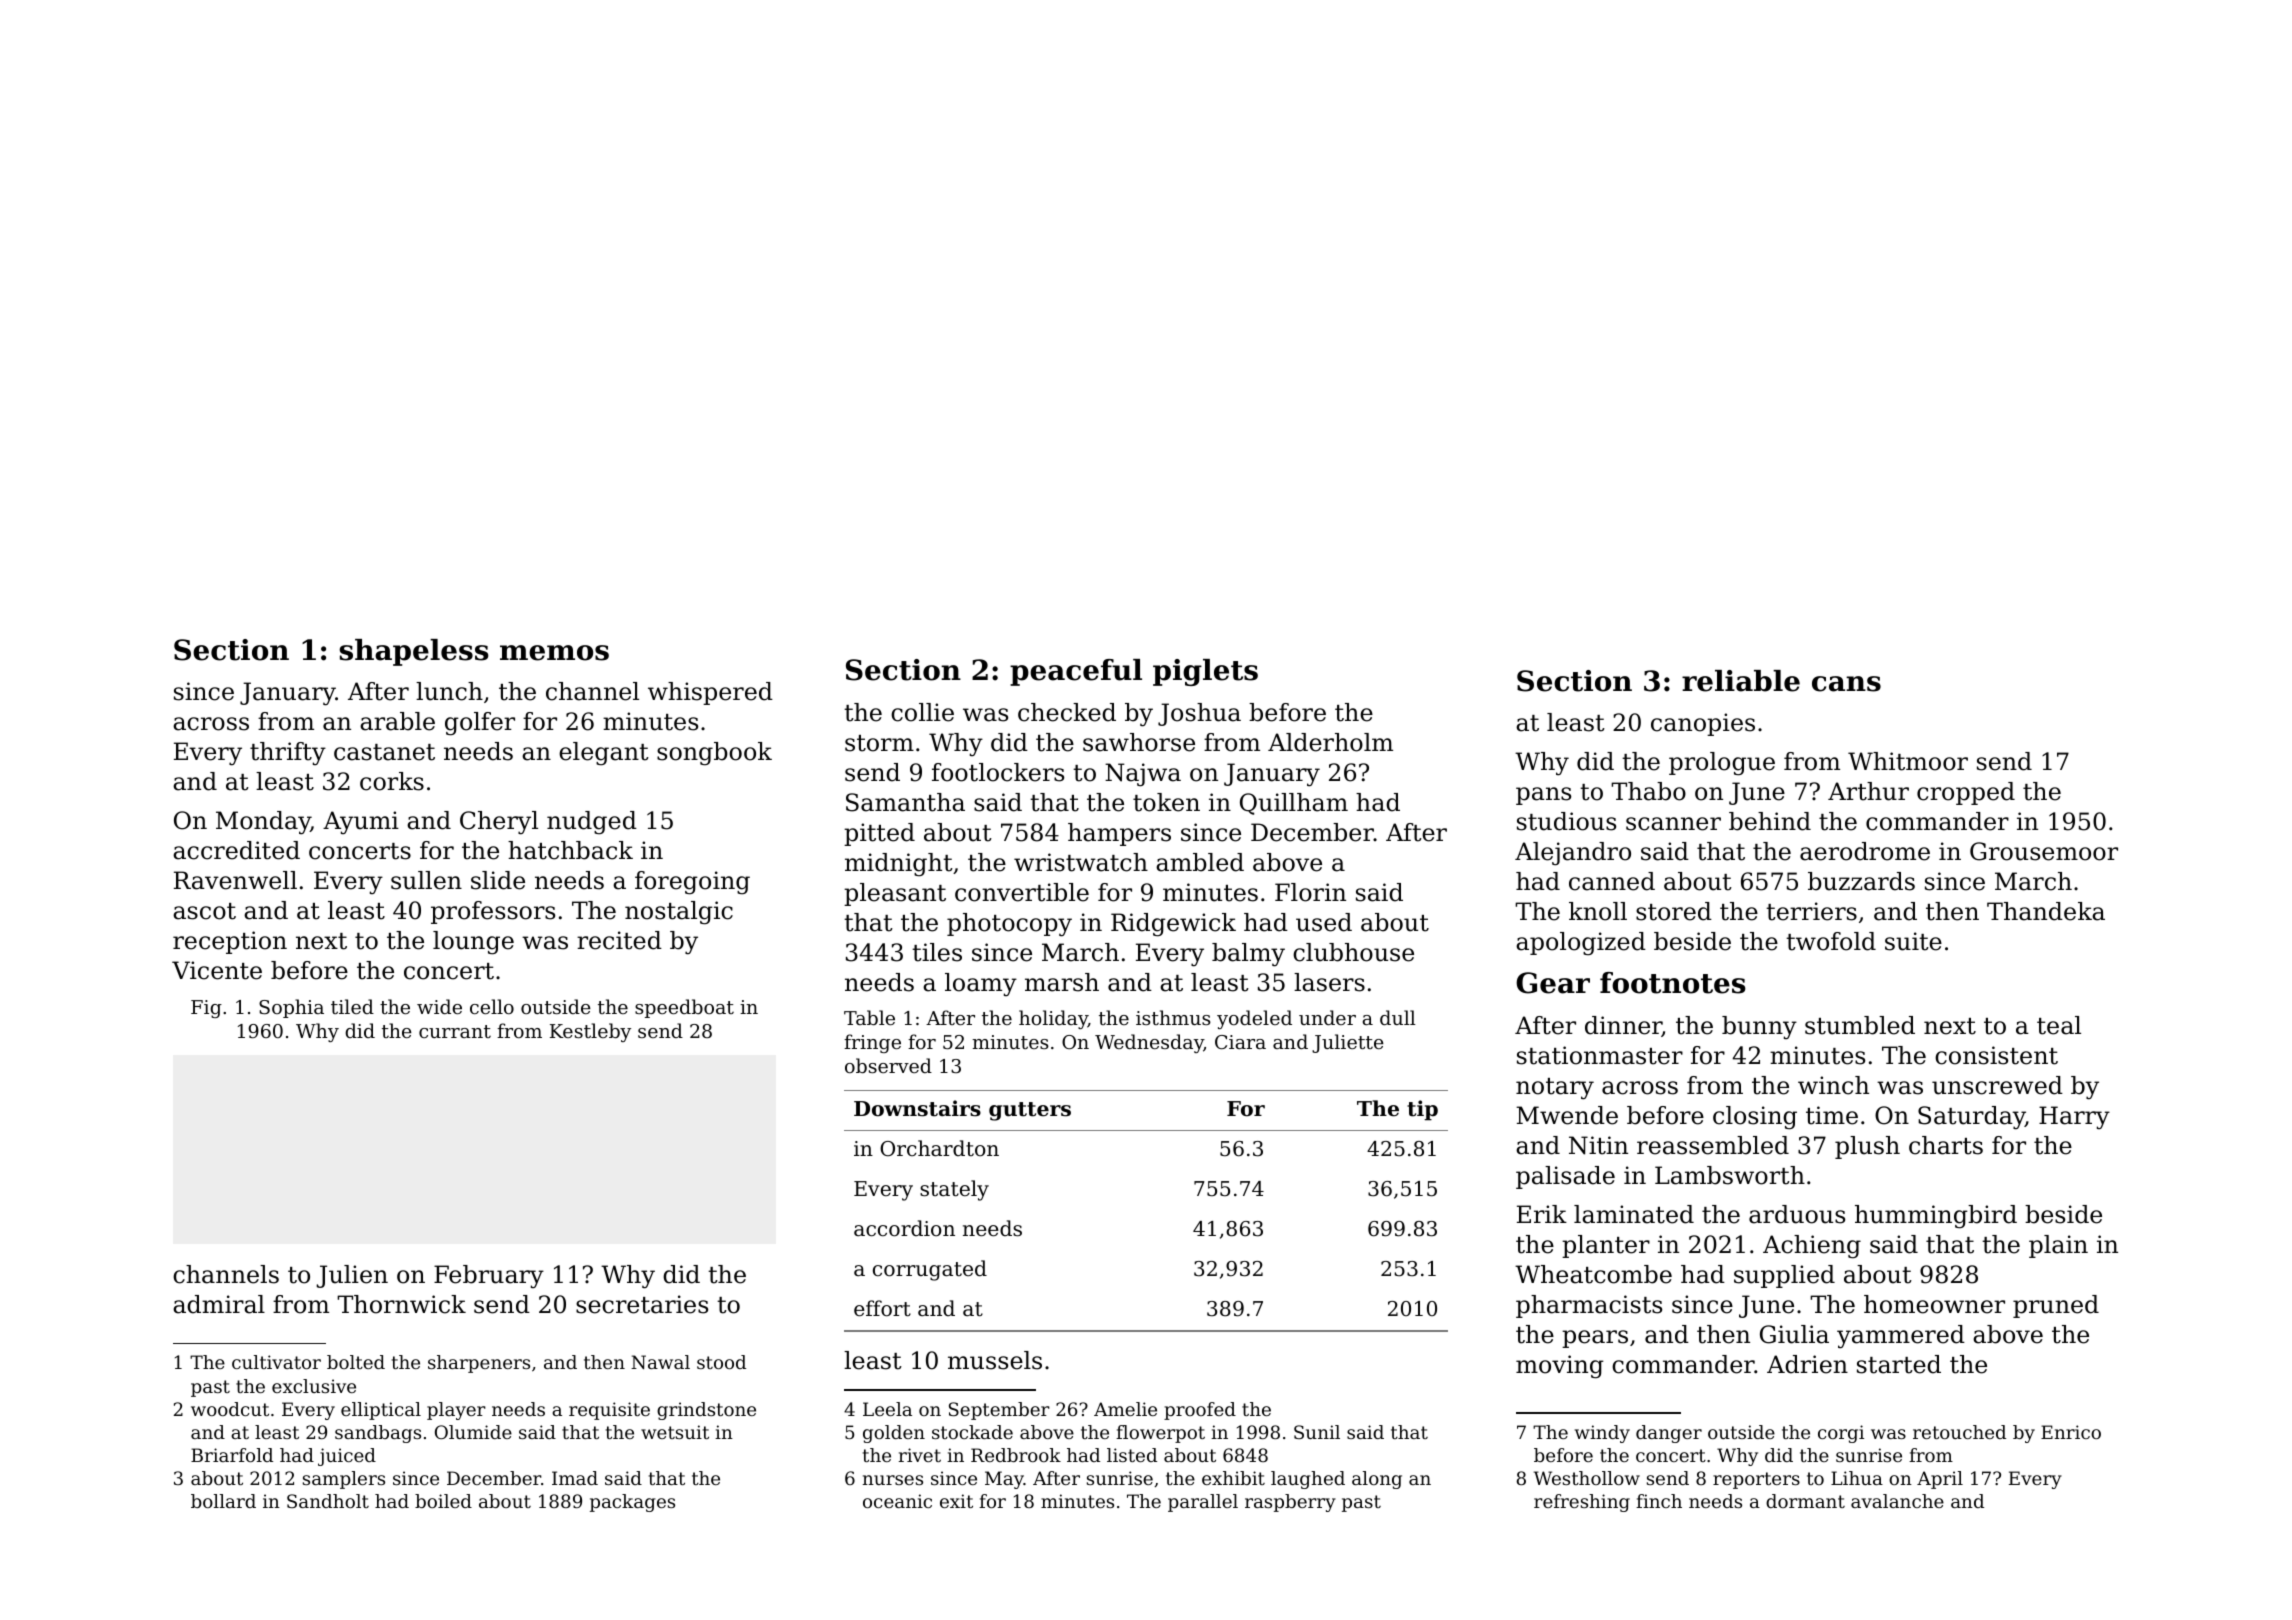 The height and width of the screenshot is (1620, 2292). I want to click on Juliette, so click(1348, 1043).
